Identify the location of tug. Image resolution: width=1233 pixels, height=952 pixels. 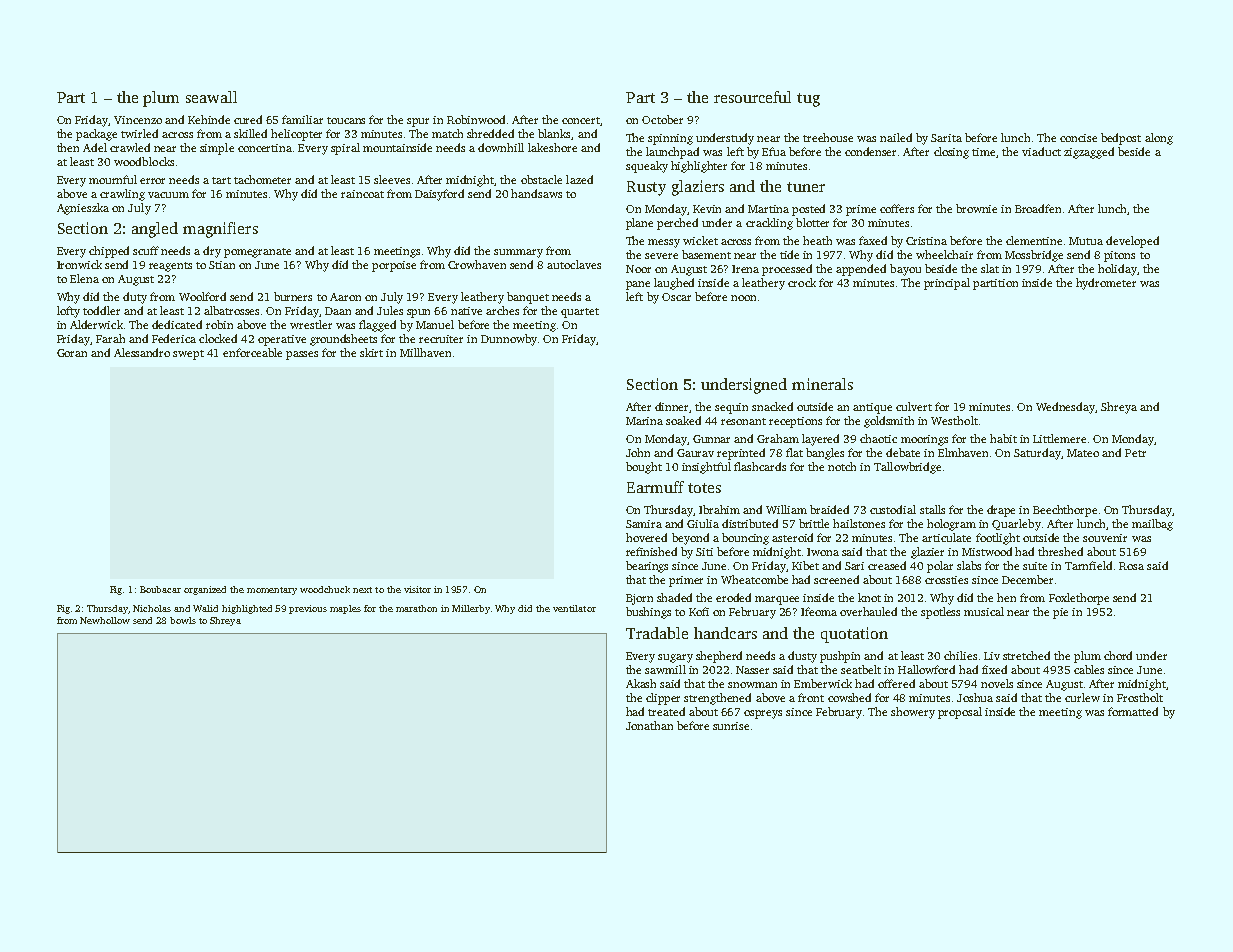
(808, 100).
